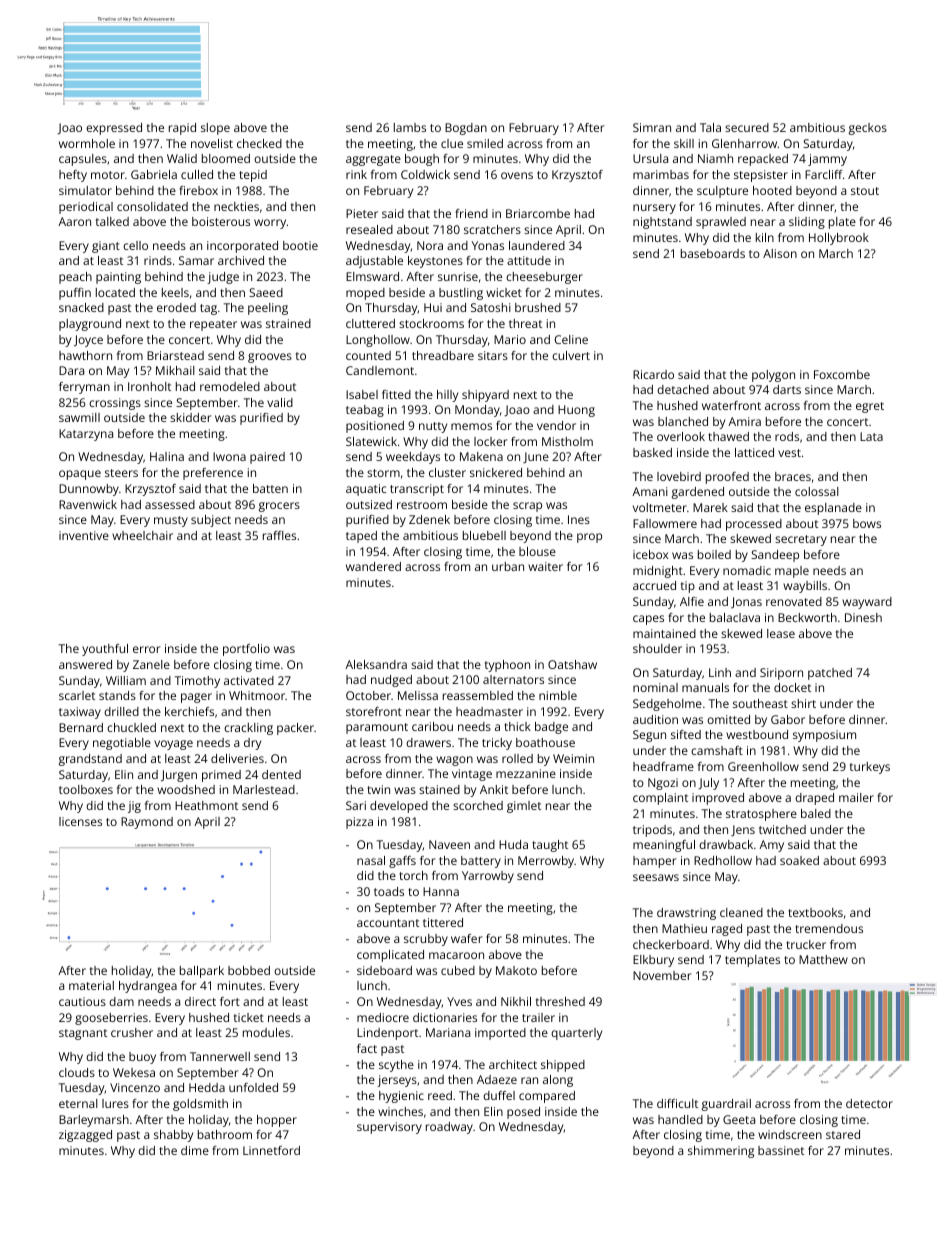 The height and width of the image is (1233, 952). Describe the element at coordinates (747, 127) in the image. I see `secured` at that location.
